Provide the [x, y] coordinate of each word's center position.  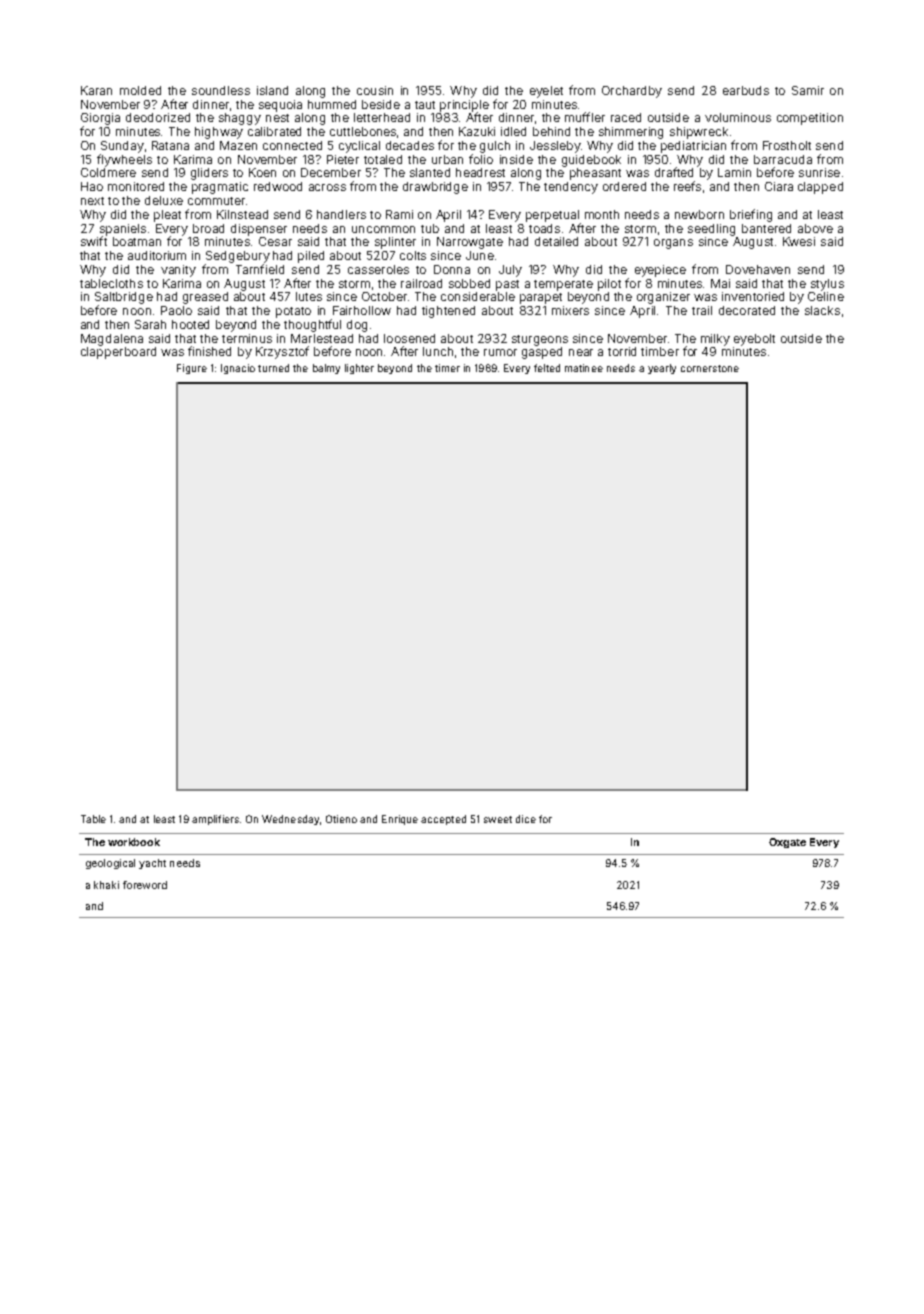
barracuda [783, 159]
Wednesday [290, 820]
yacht [152, 864]
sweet [498, 819]
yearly [662, 369]
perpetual [552, 216]
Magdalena [112, 340]
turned [273, 368]
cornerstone [710, 368]
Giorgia [100, 119]
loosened [409, 338]
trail [702, 310]
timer [447, 368]
